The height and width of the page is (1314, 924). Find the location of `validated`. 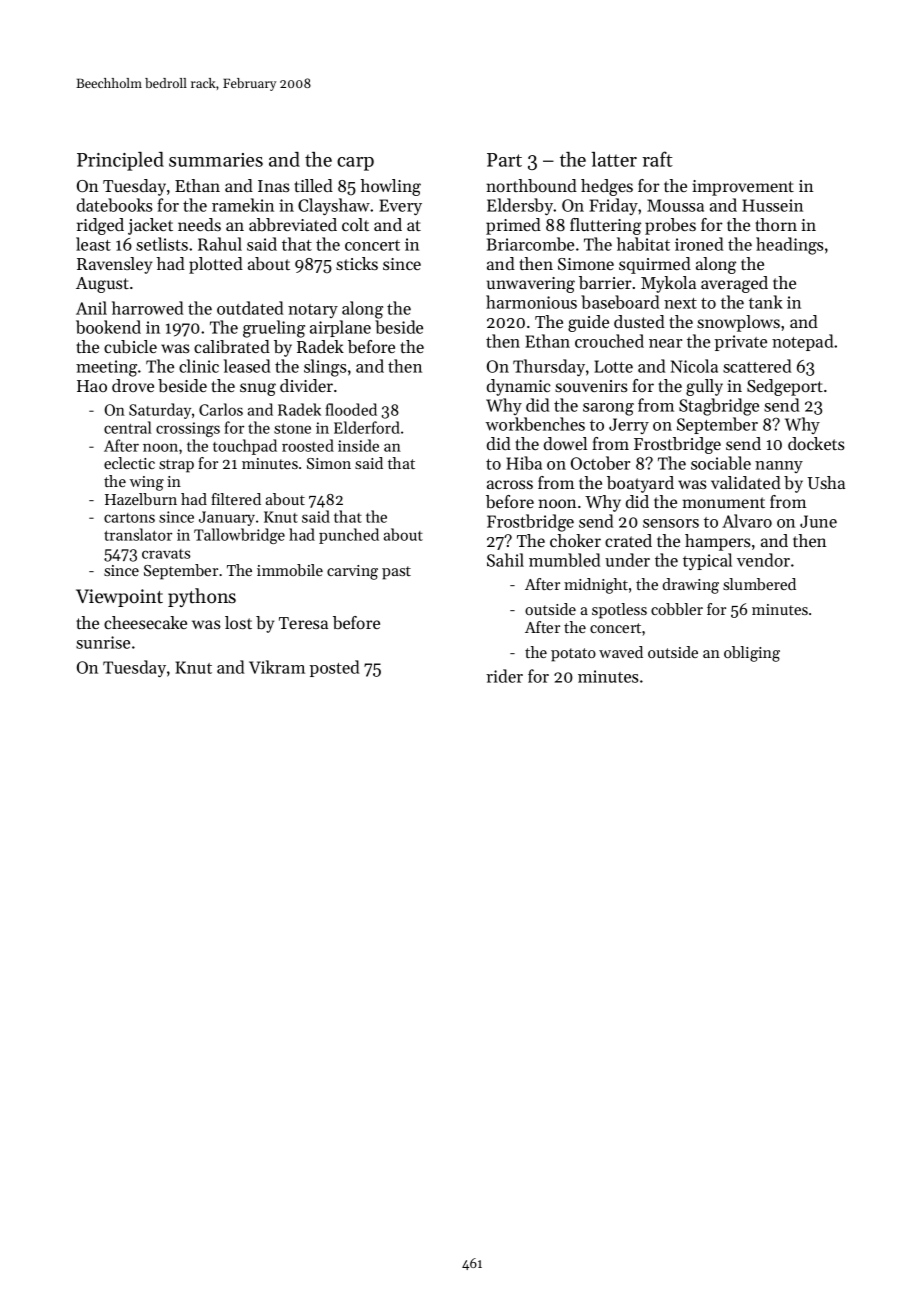

validated is located at coordinates (746, 482).
